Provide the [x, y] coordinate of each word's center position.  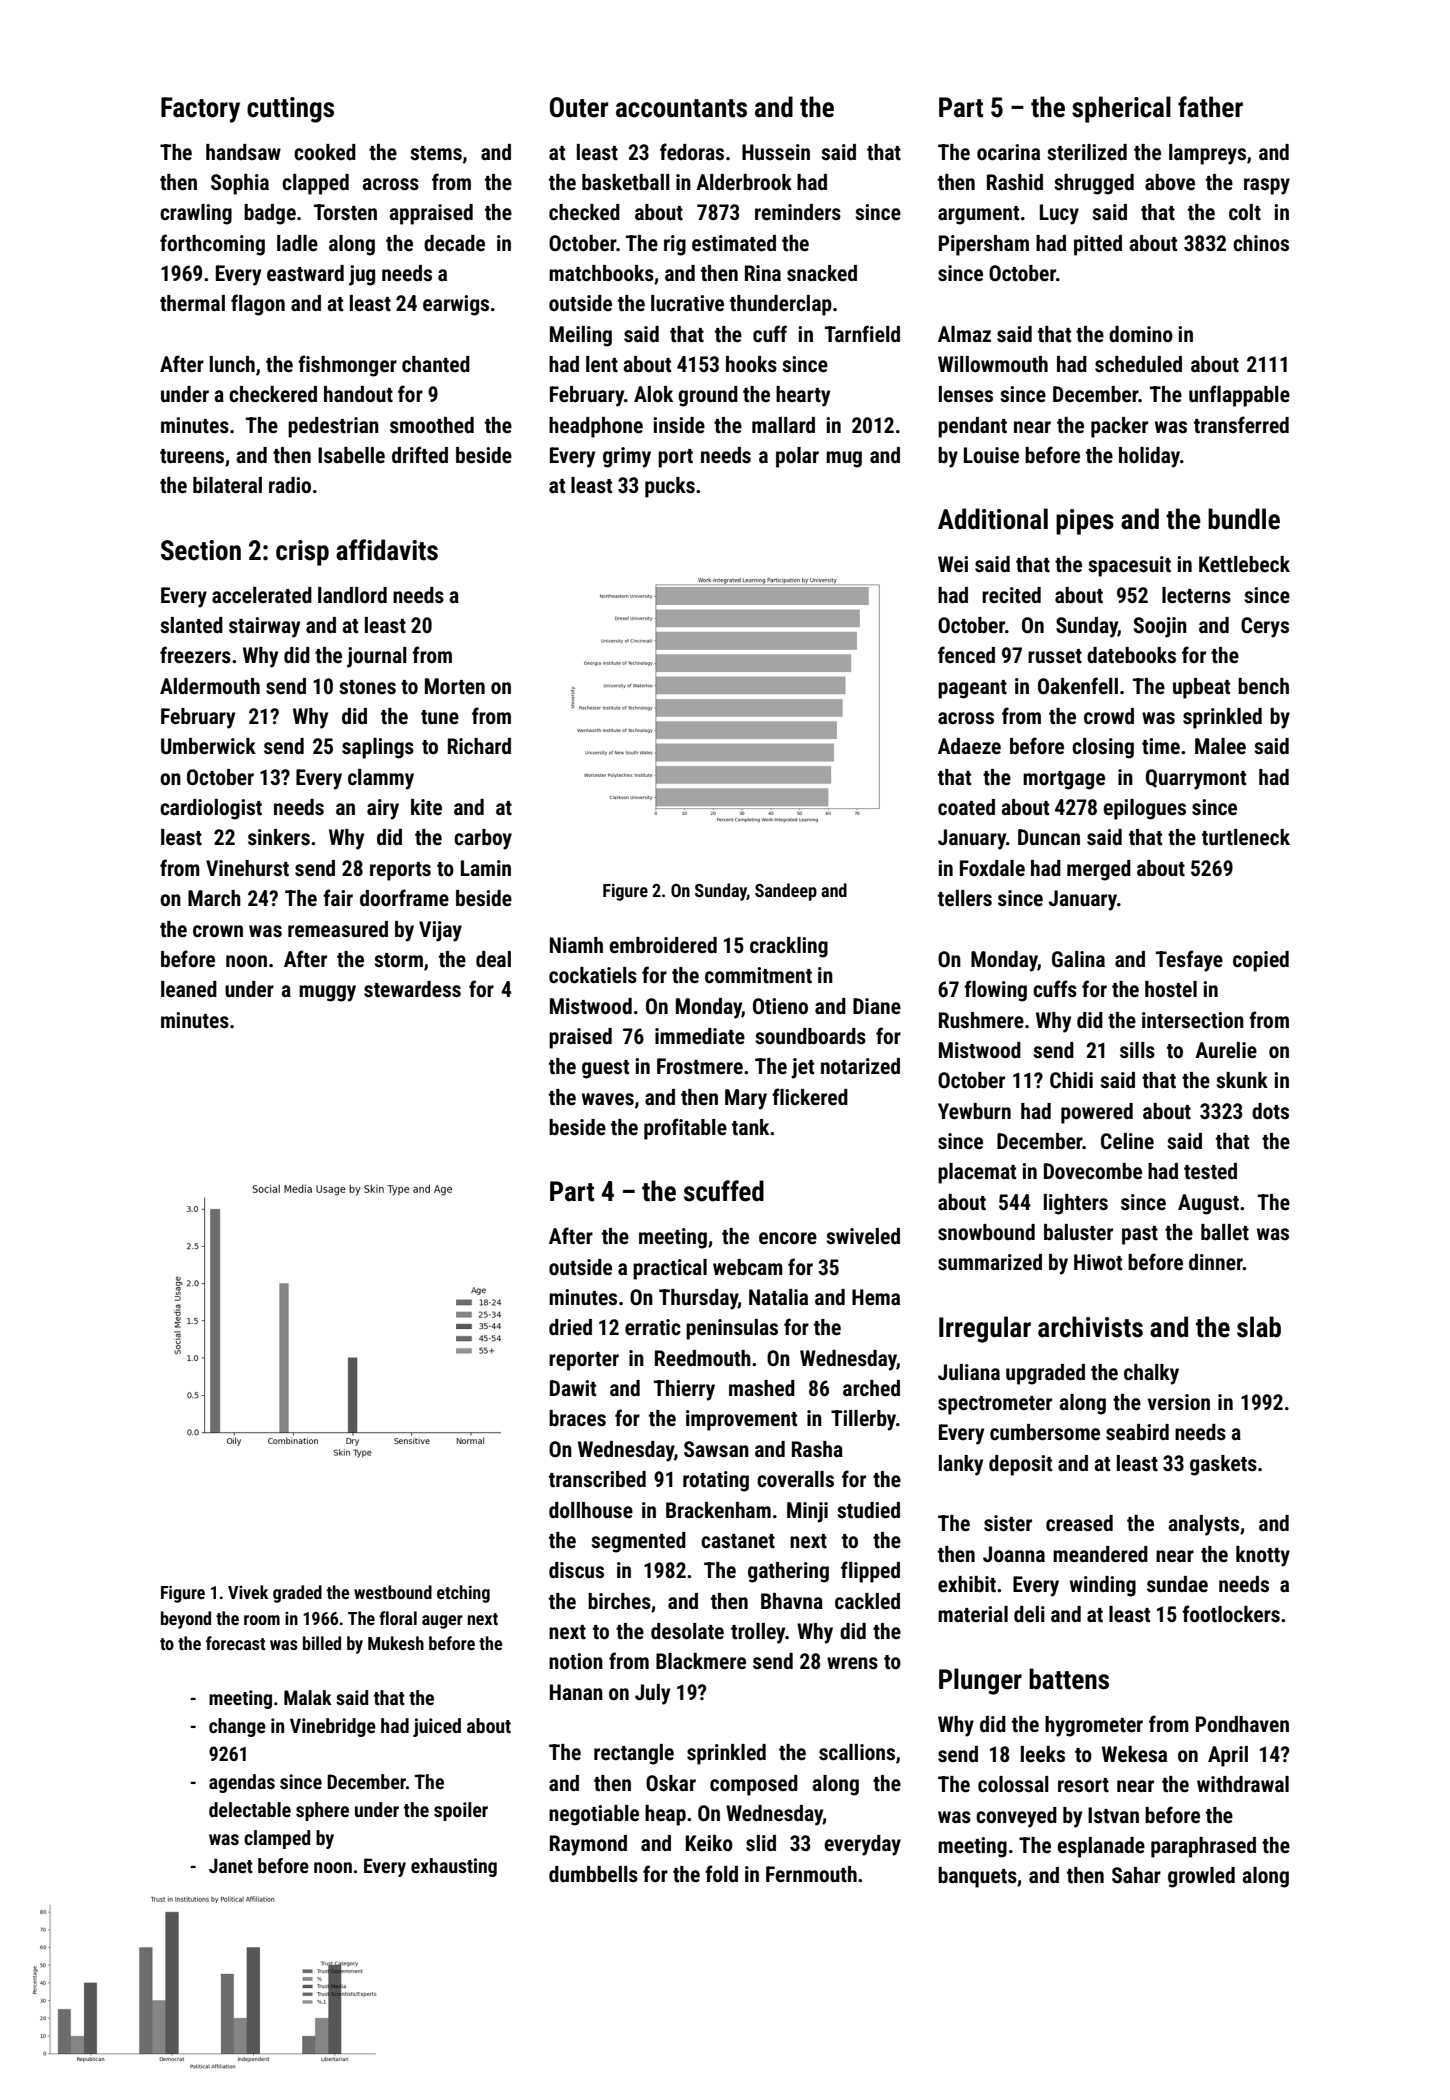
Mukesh [396, 1643]
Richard [479, 746]
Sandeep [786, 892]
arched [871, 1388]
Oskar [671, 1783]
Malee [1220, 746]
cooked [325, 152]
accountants [681, 108]
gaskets [1223, 1465]
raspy [1267, 186]
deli [1029, 1614]
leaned [189, 989]
